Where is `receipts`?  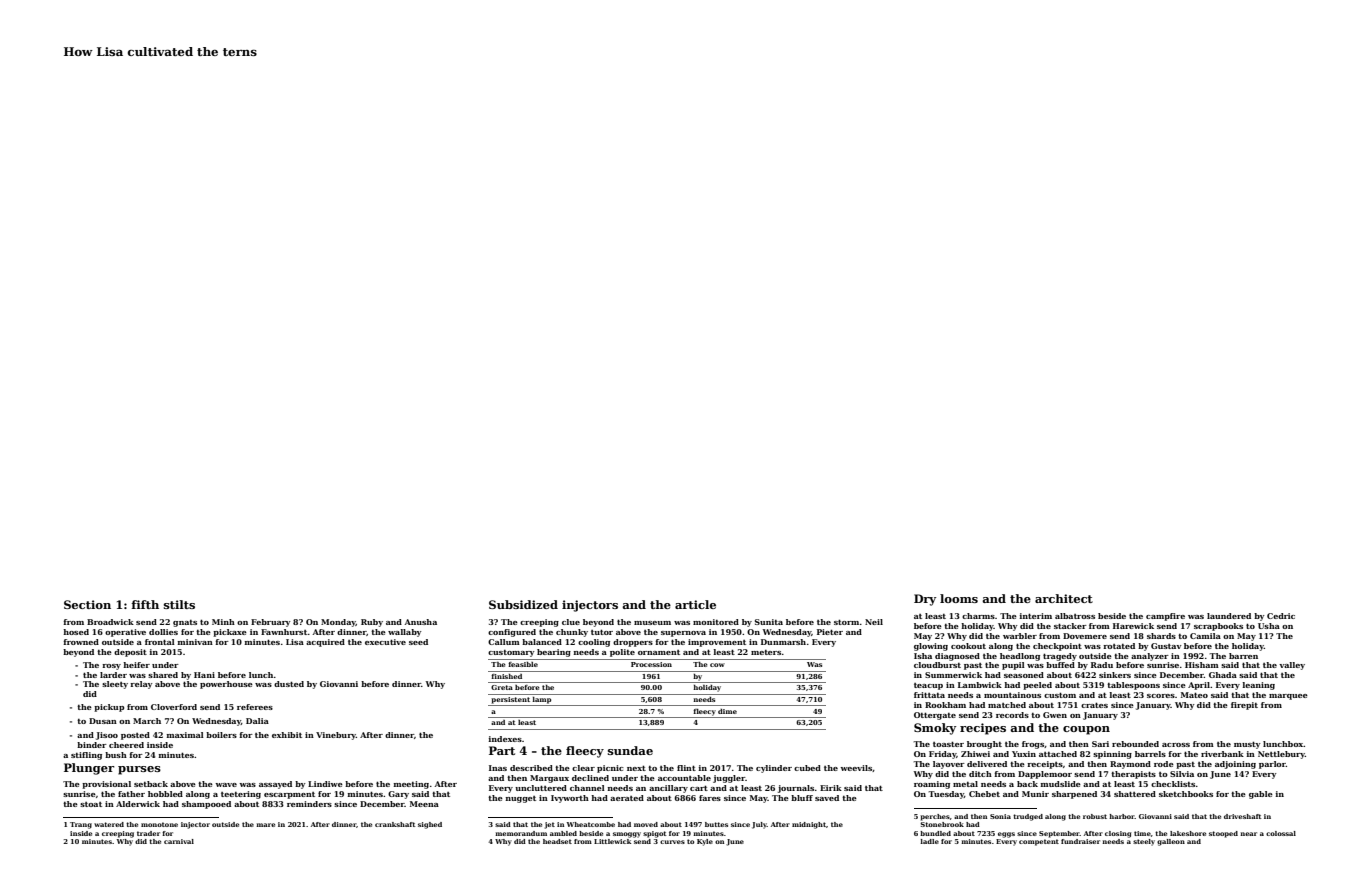
receipts is located at coordinates (1045, 765).
